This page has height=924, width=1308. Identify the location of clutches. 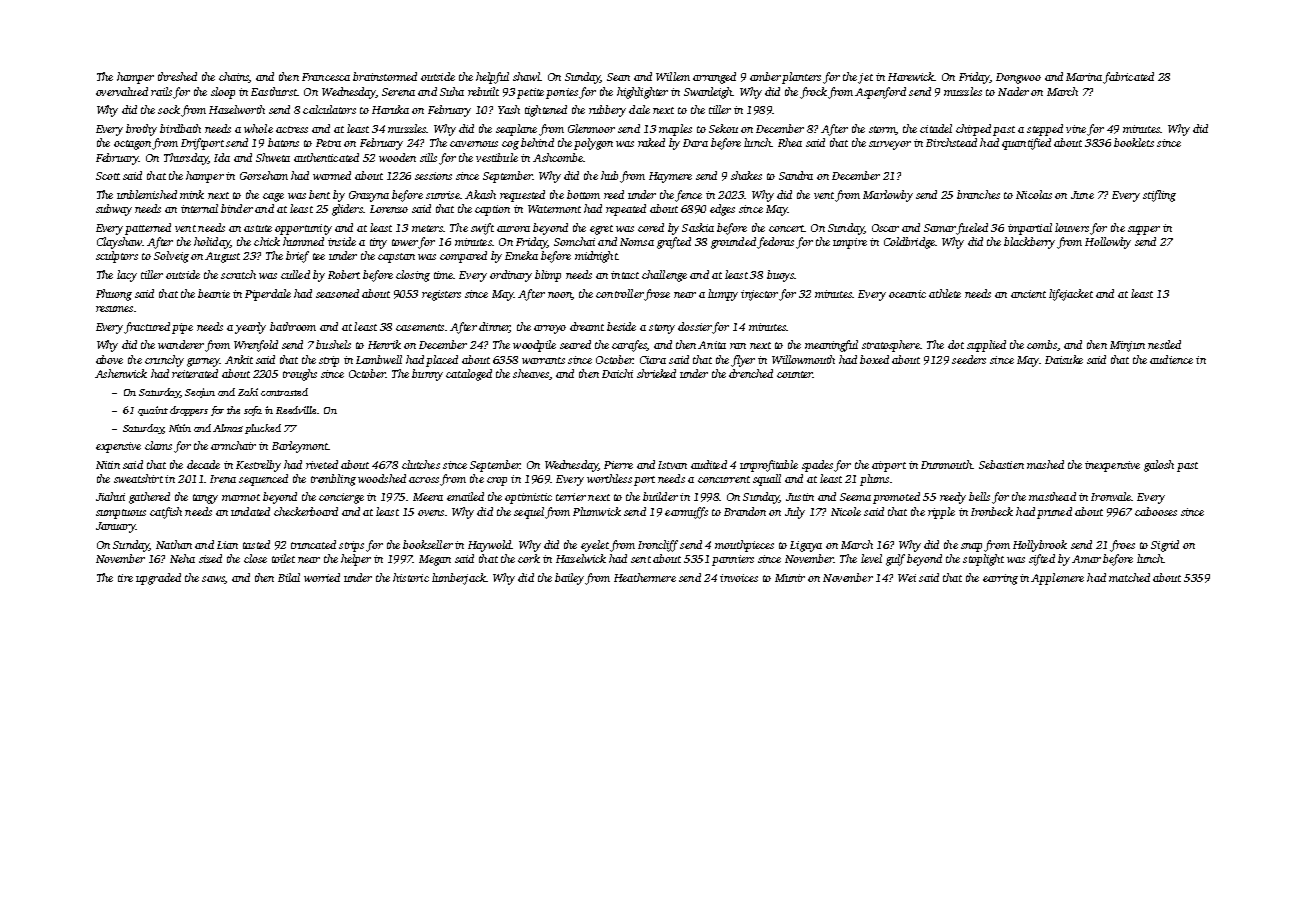
(421, 464).
